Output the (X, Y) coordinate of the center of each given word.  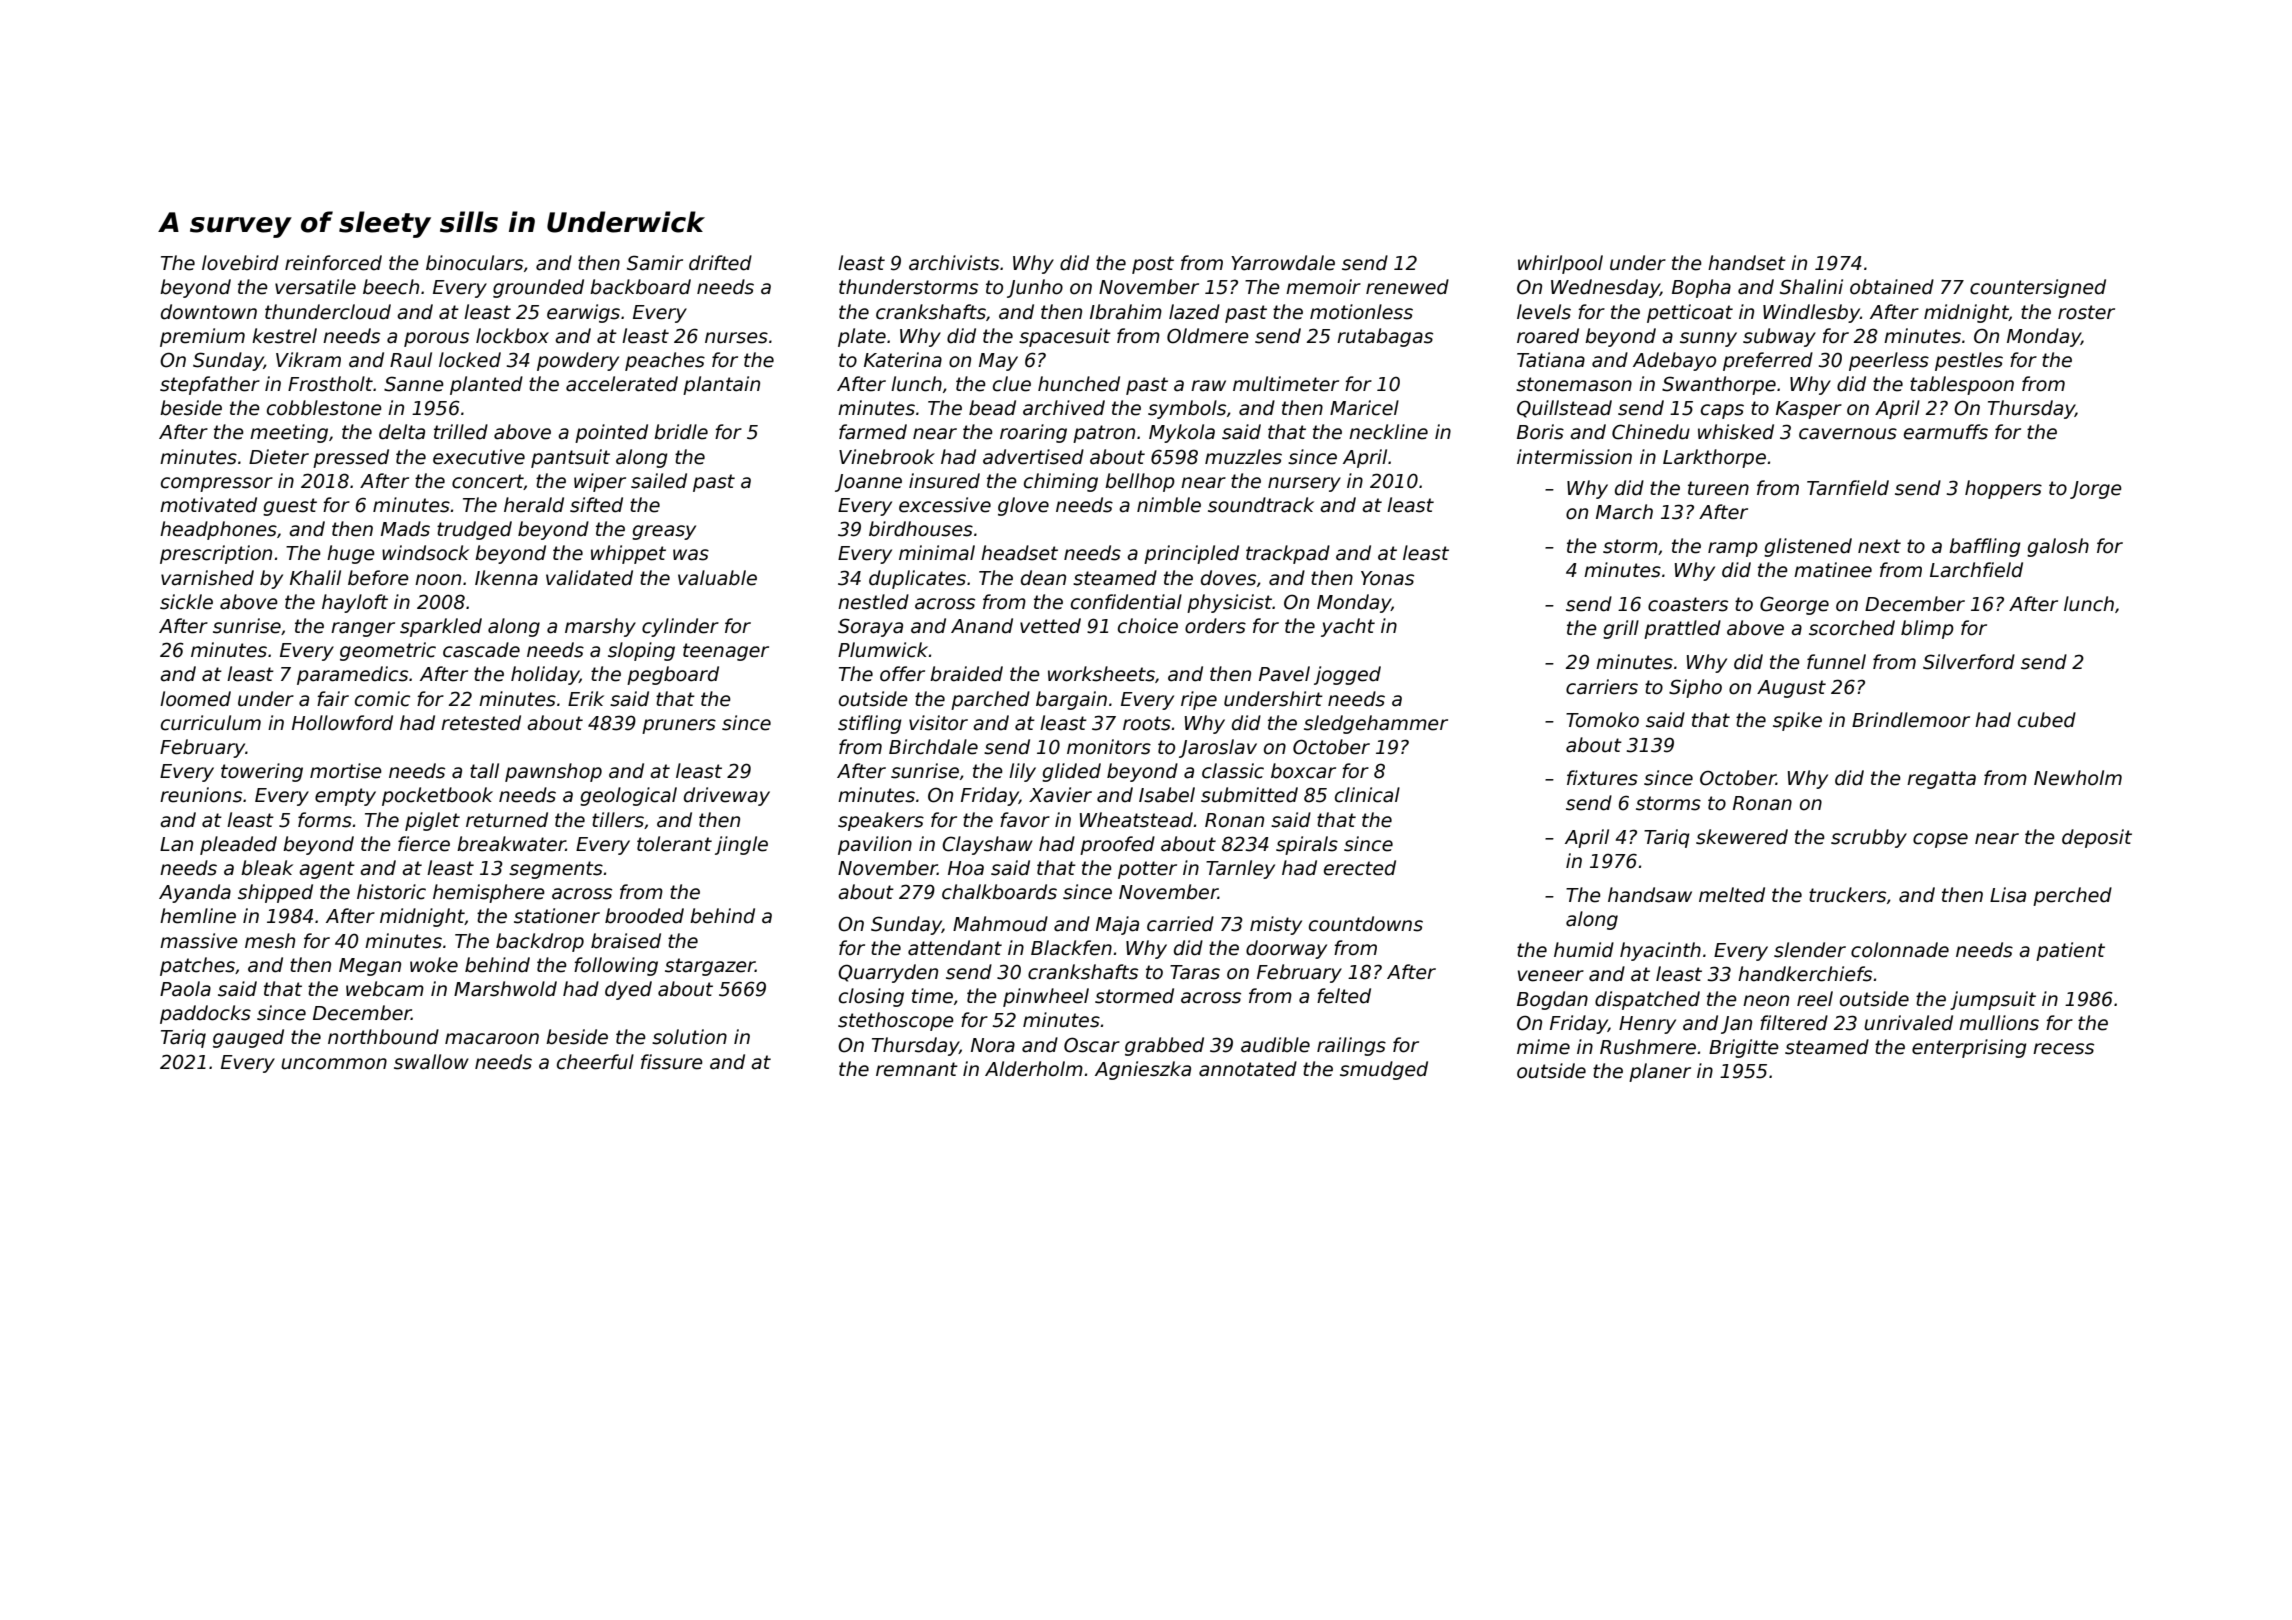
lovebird (240, 263)
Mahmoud (1000, 924)
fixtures (1602, 778)
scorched (1852, 628)
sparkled (441, 627)
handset (1747, 263)
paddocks (205, 1014)
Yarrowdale (1283, 263)
